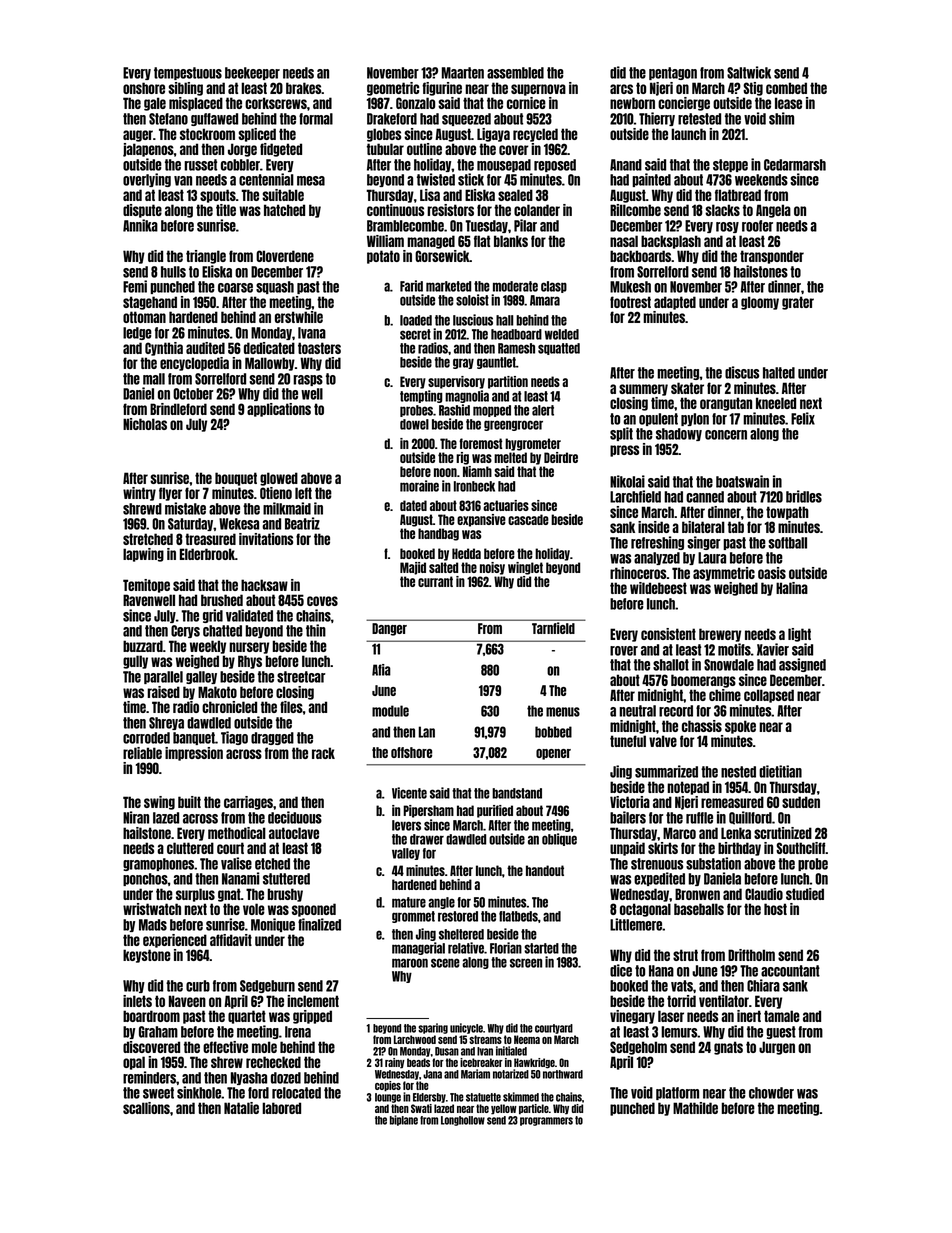 This screenshot has width=952, height=1233. Describe the element at coordinates (158, 1032) in the screenshot. I see `Graham` at that location.
